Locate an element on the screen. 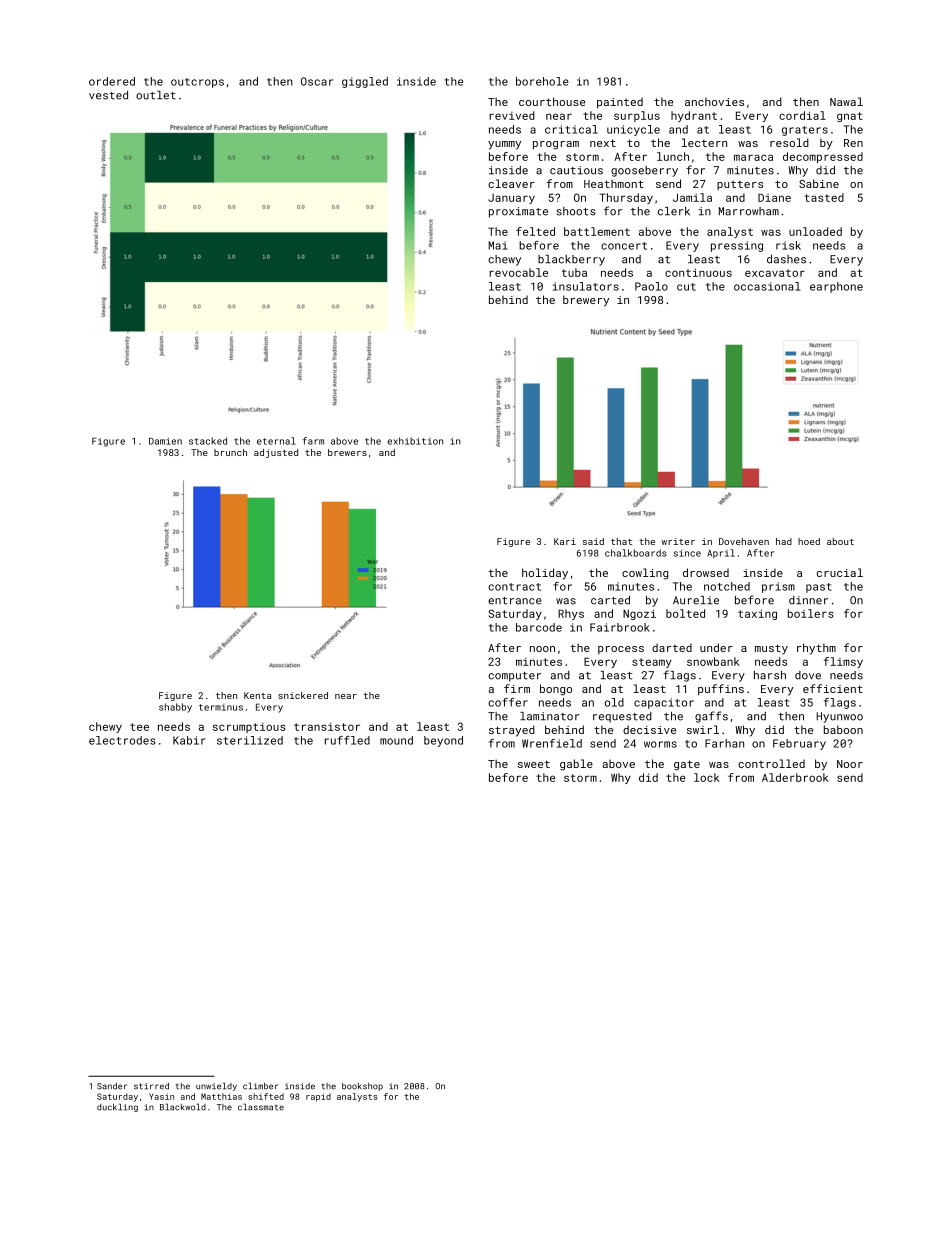 This screenshot has width=952, height=1233. Diane is located at coordinates (774, 197).
